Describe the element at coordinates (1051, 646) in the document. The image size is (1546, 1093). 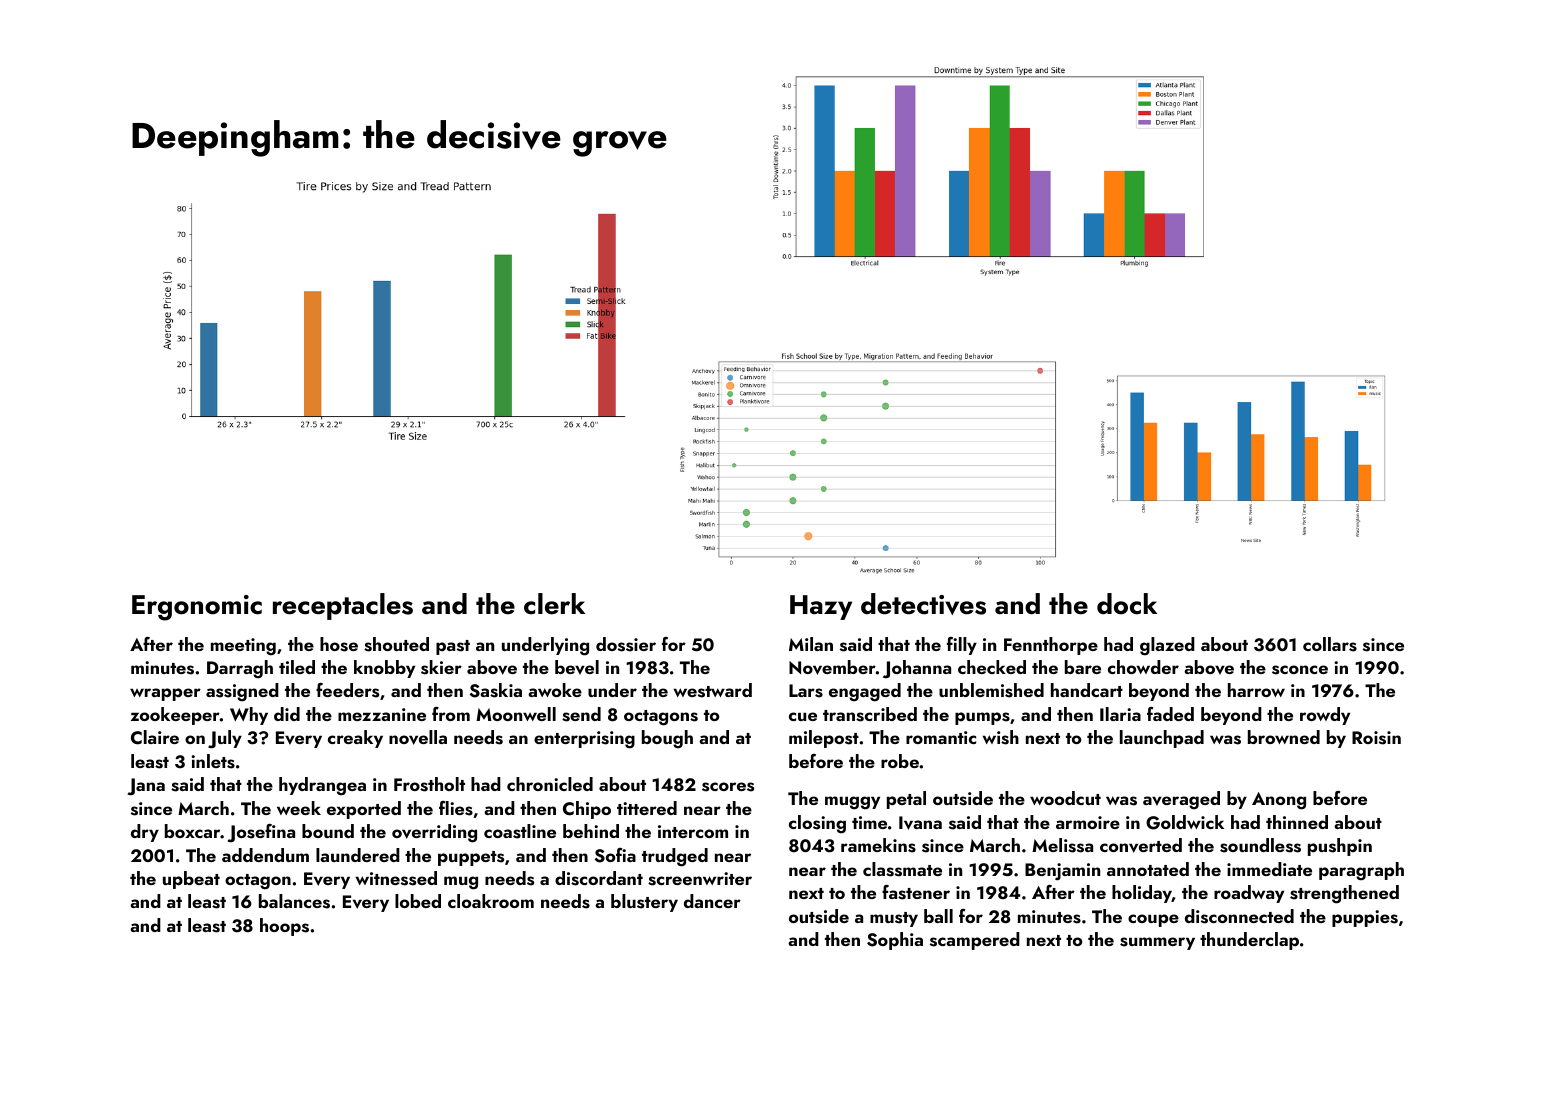
I see `Fennthorpe` at that location.
